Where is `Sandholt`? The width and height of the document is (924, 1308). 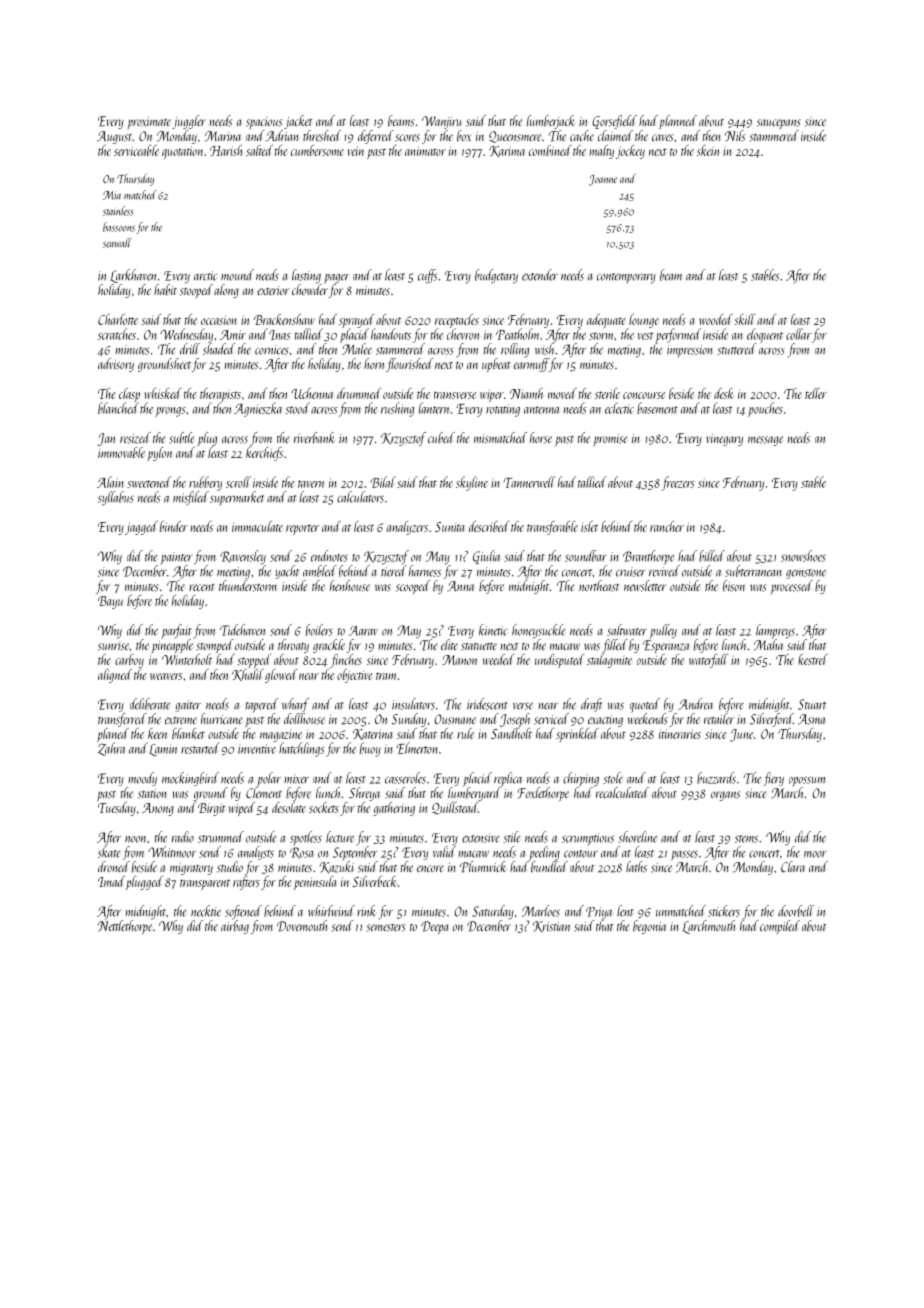 Sandholt is located at coordinates (511, 733).
